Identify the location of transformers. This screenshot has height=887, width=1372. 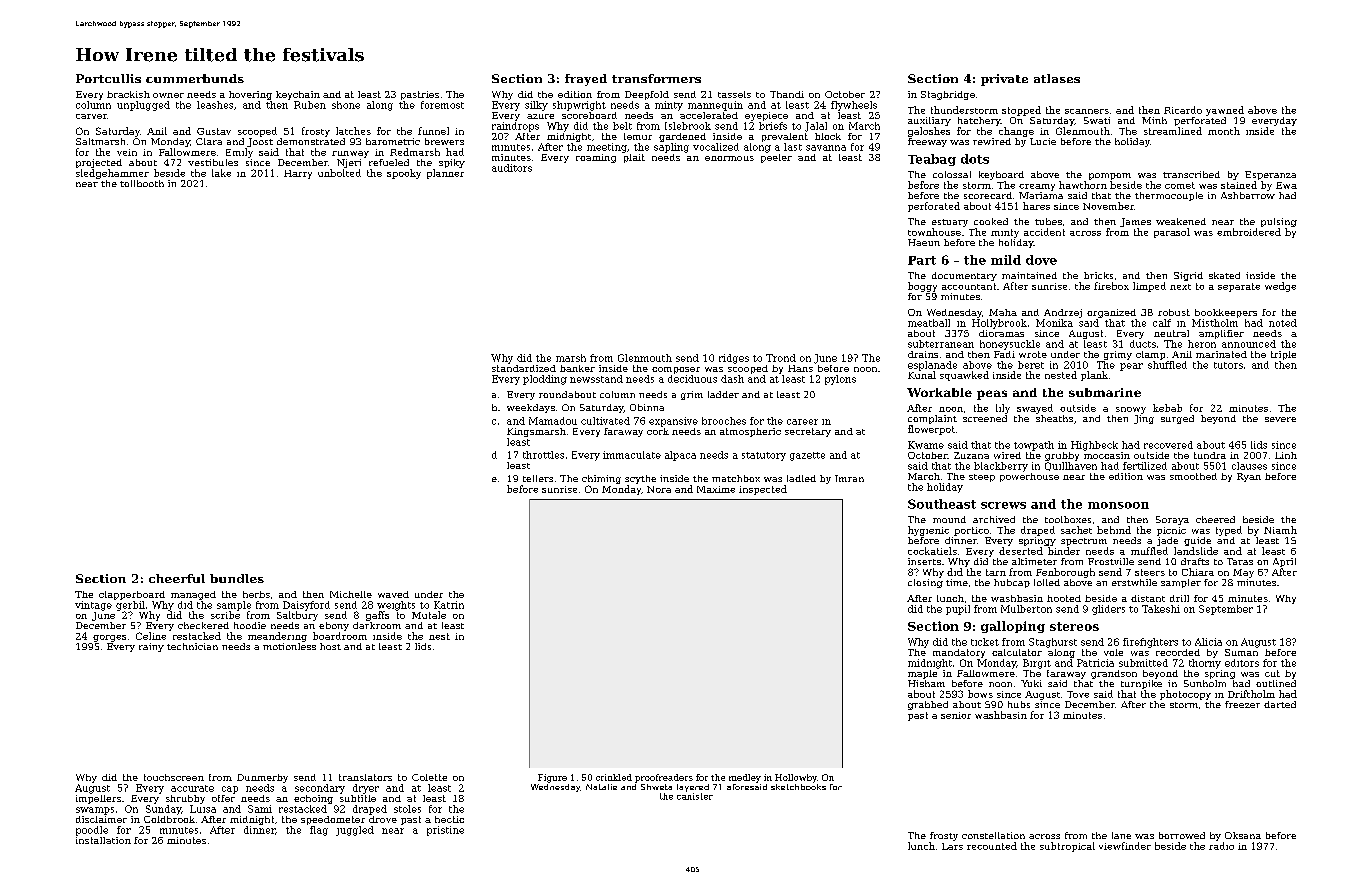
(656, 78).
